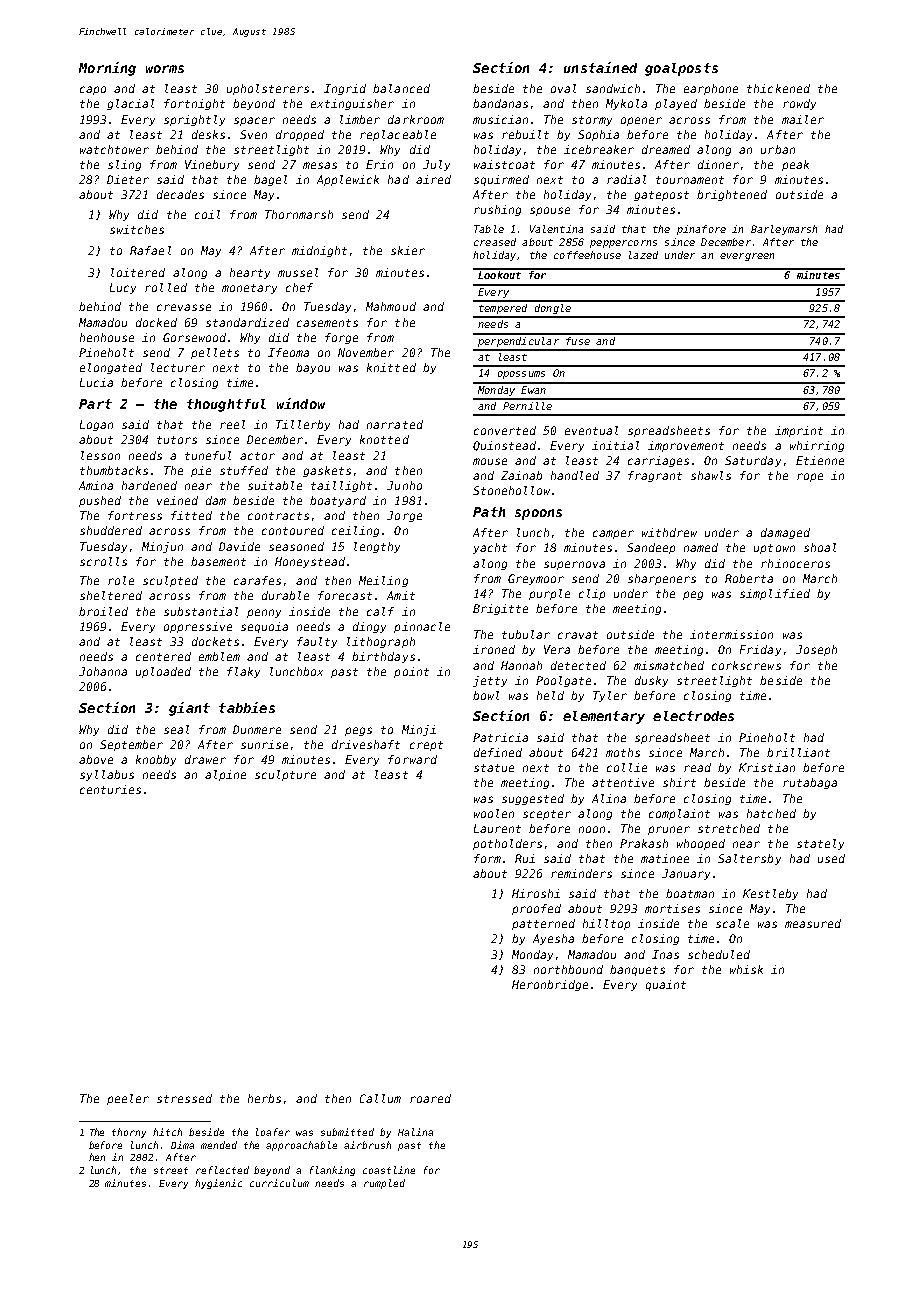  Describe the element at coordinates (487, 858) in the screenshot. I see `form` at that location.
